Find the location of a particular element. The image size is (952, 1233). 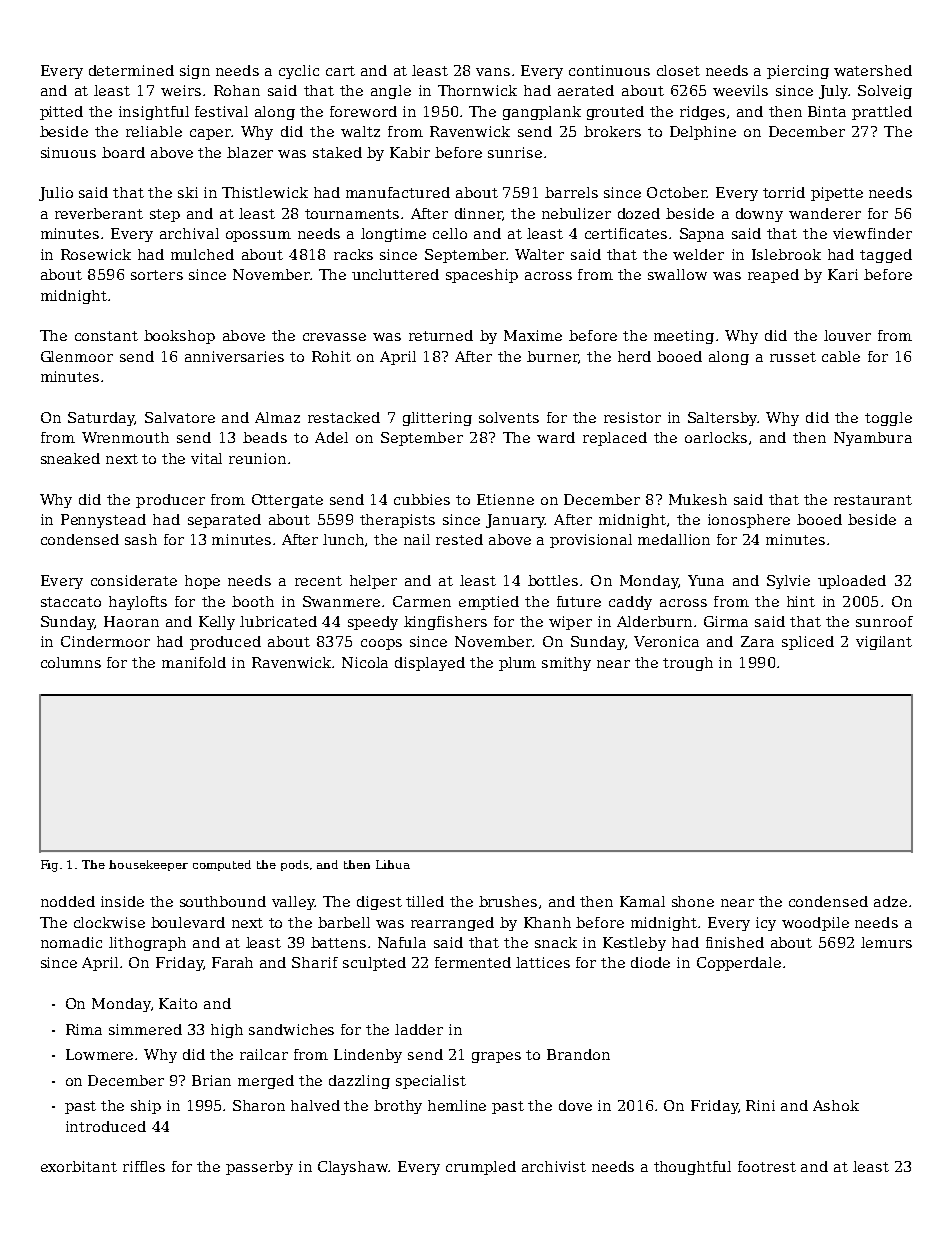

restacked is located at coordinates (344, 417).
